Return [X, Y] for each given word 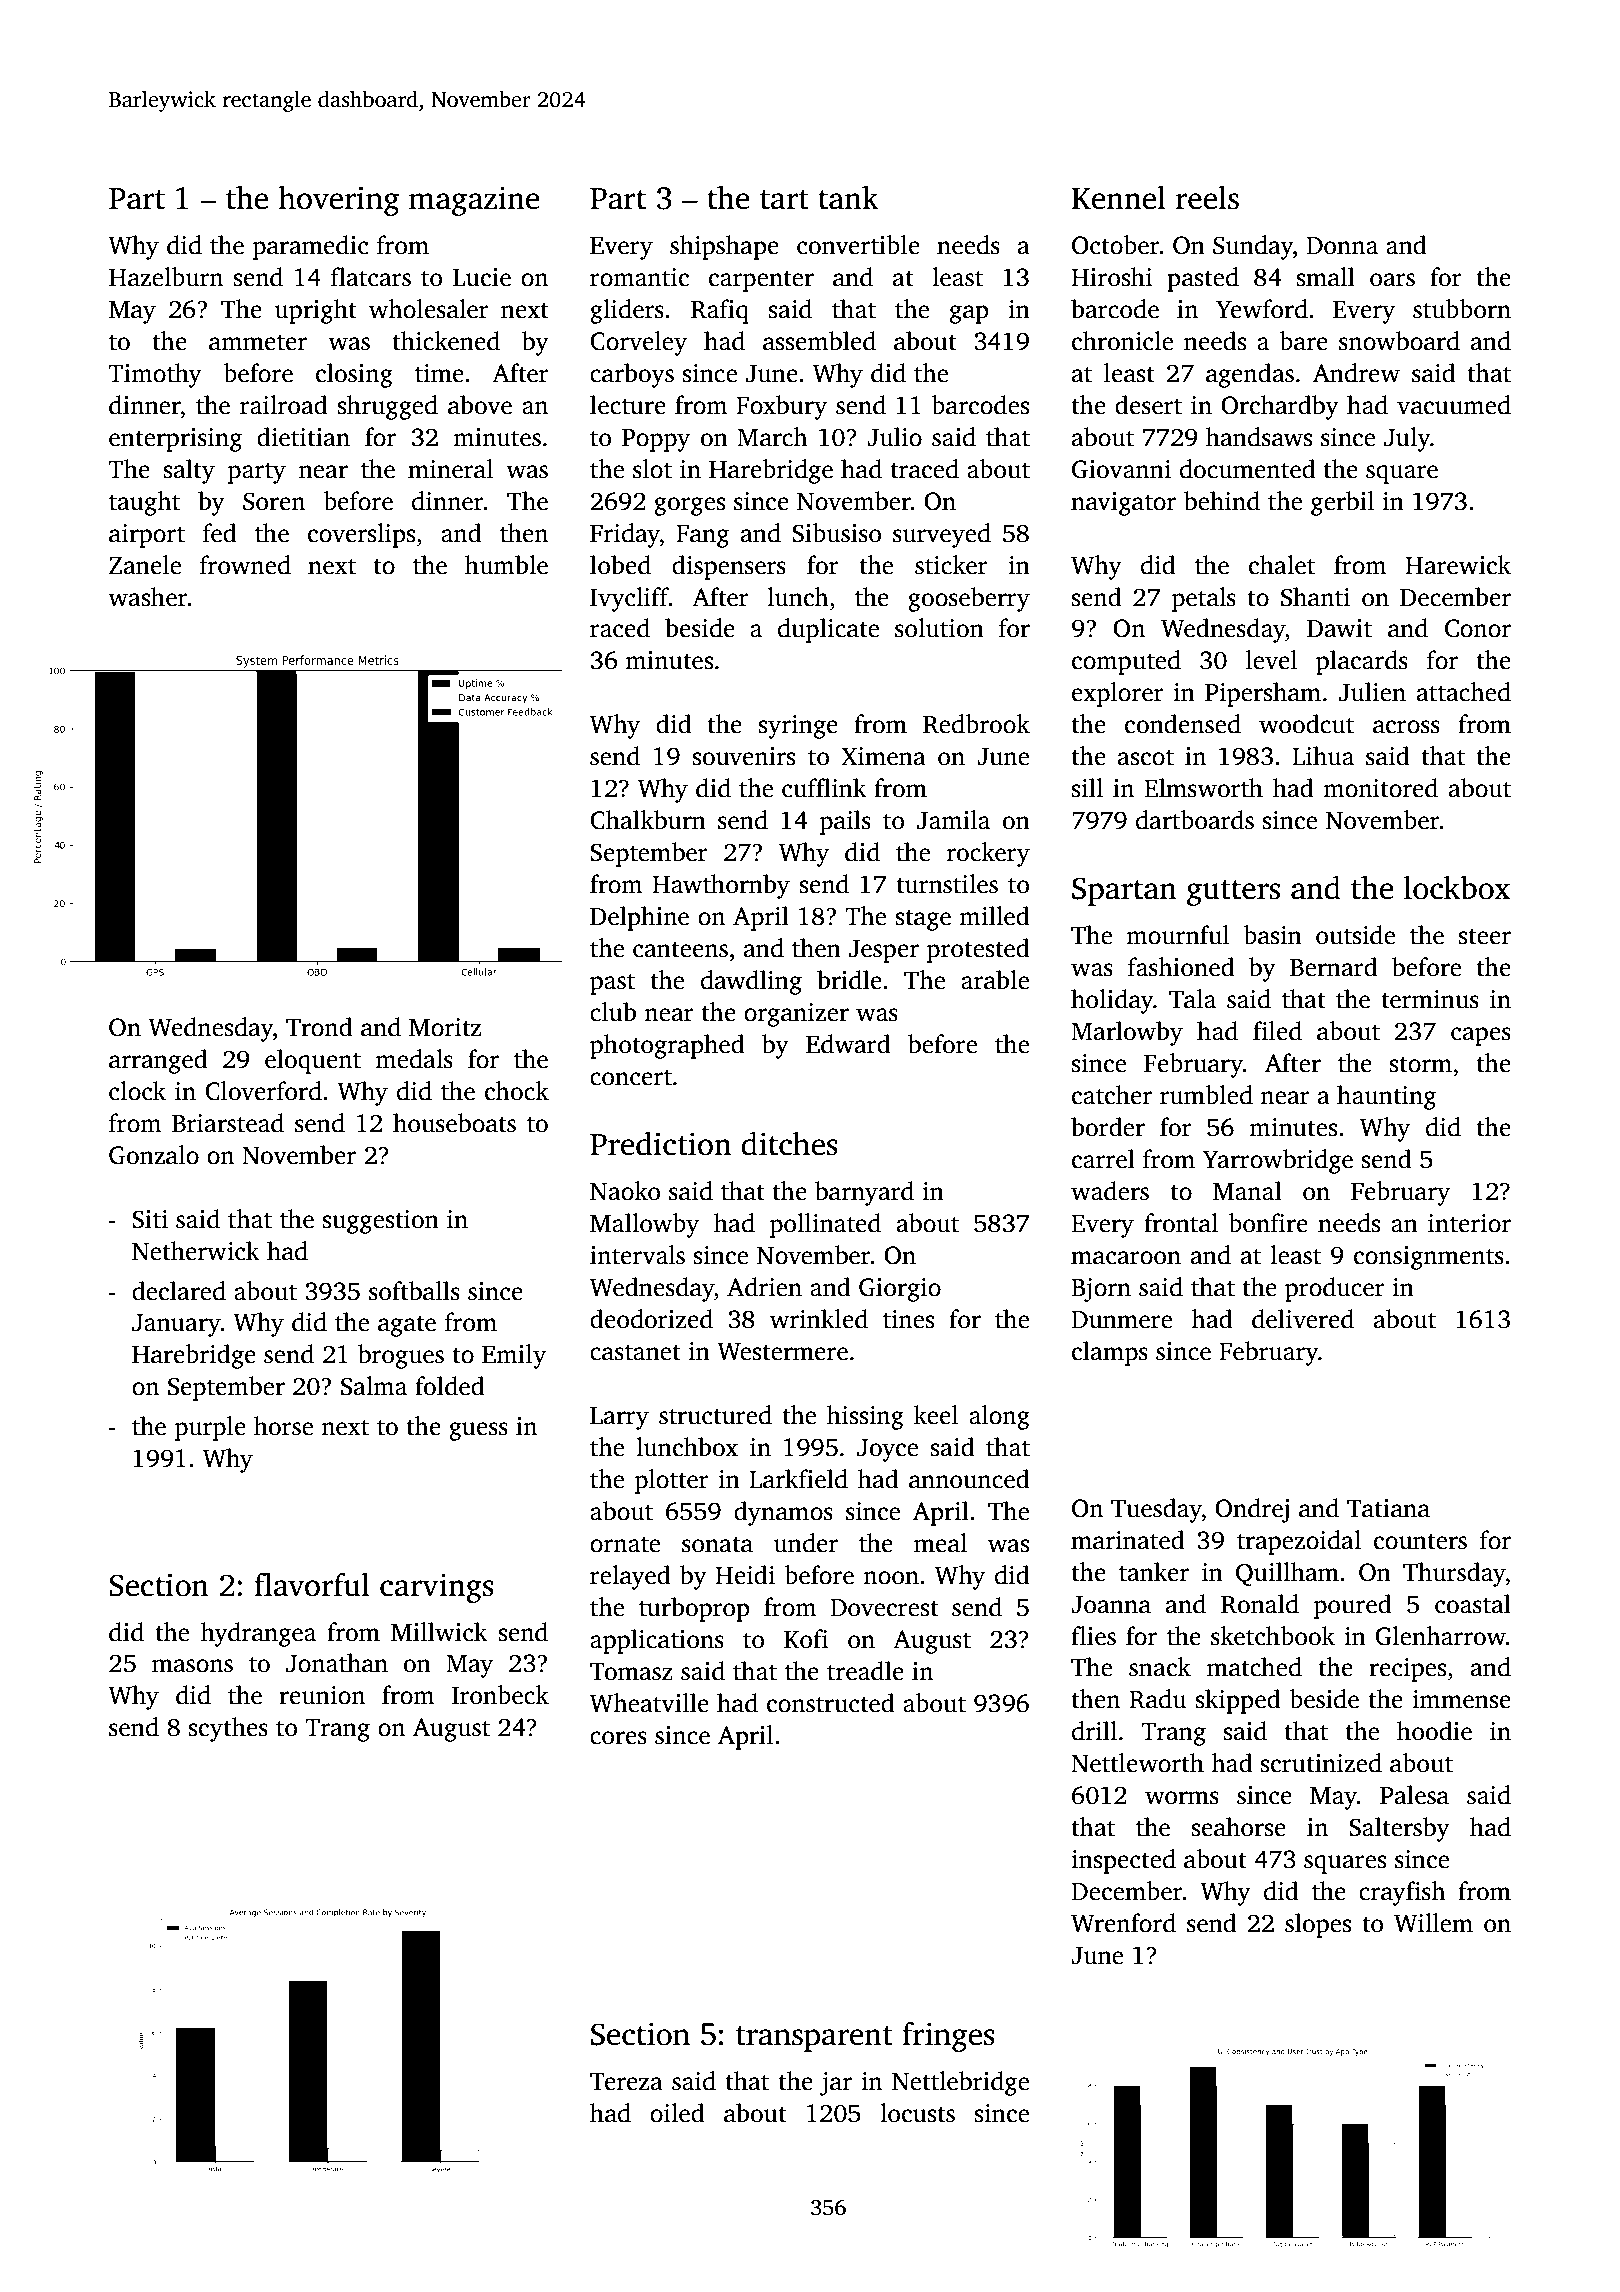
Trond [319, 1027]
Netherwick [196, 1251]
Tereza [626, 2082]
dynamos [783, 1513]
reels [1207, 198]
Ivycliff [629, 599]
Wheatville [649, 1703]
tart [784, 200]
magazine [474, 201]
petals [1204, 599]
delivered [1303, 1319]
